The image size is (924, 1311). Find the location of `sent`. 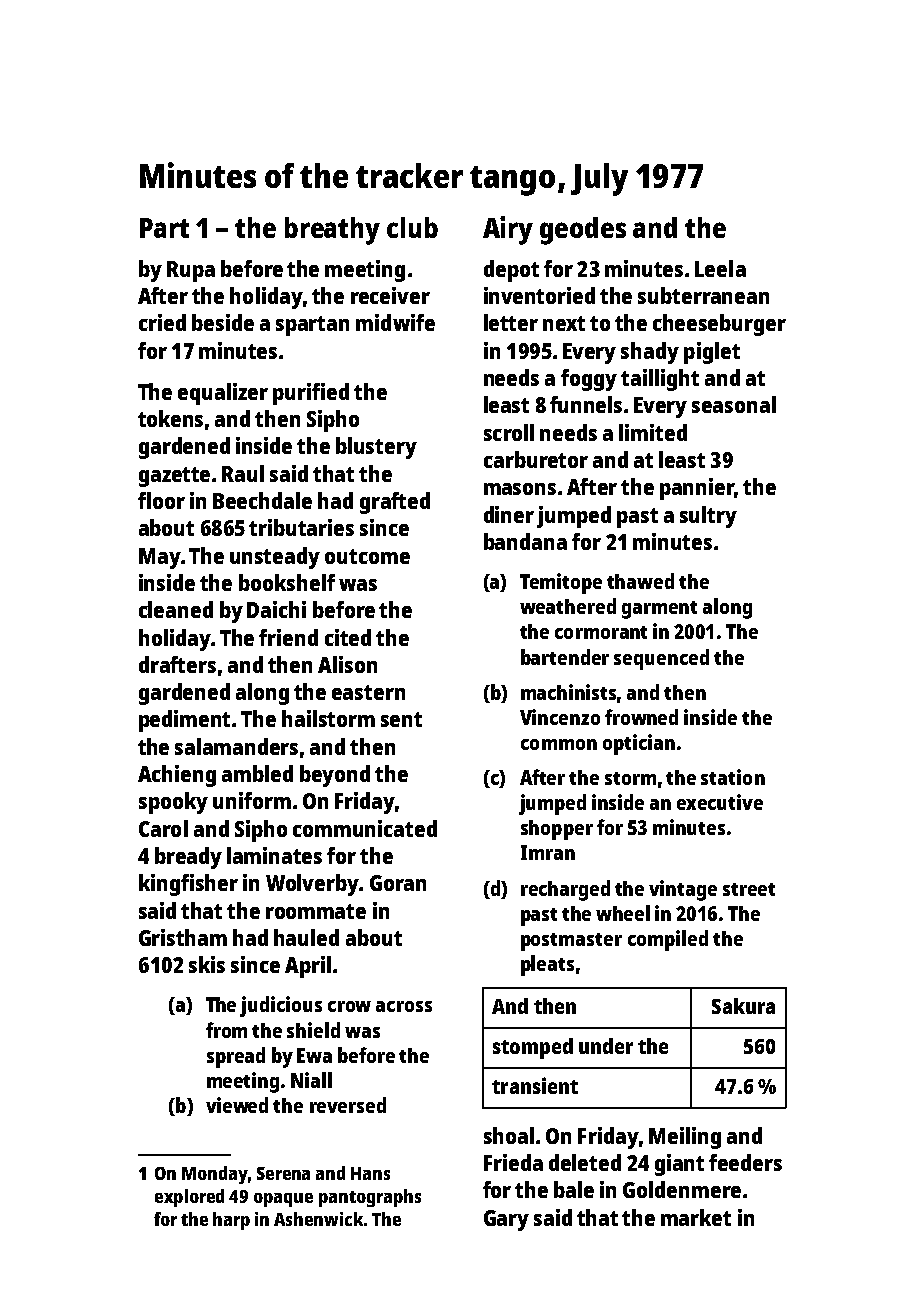

sent is located at coordinates (401, 719).
